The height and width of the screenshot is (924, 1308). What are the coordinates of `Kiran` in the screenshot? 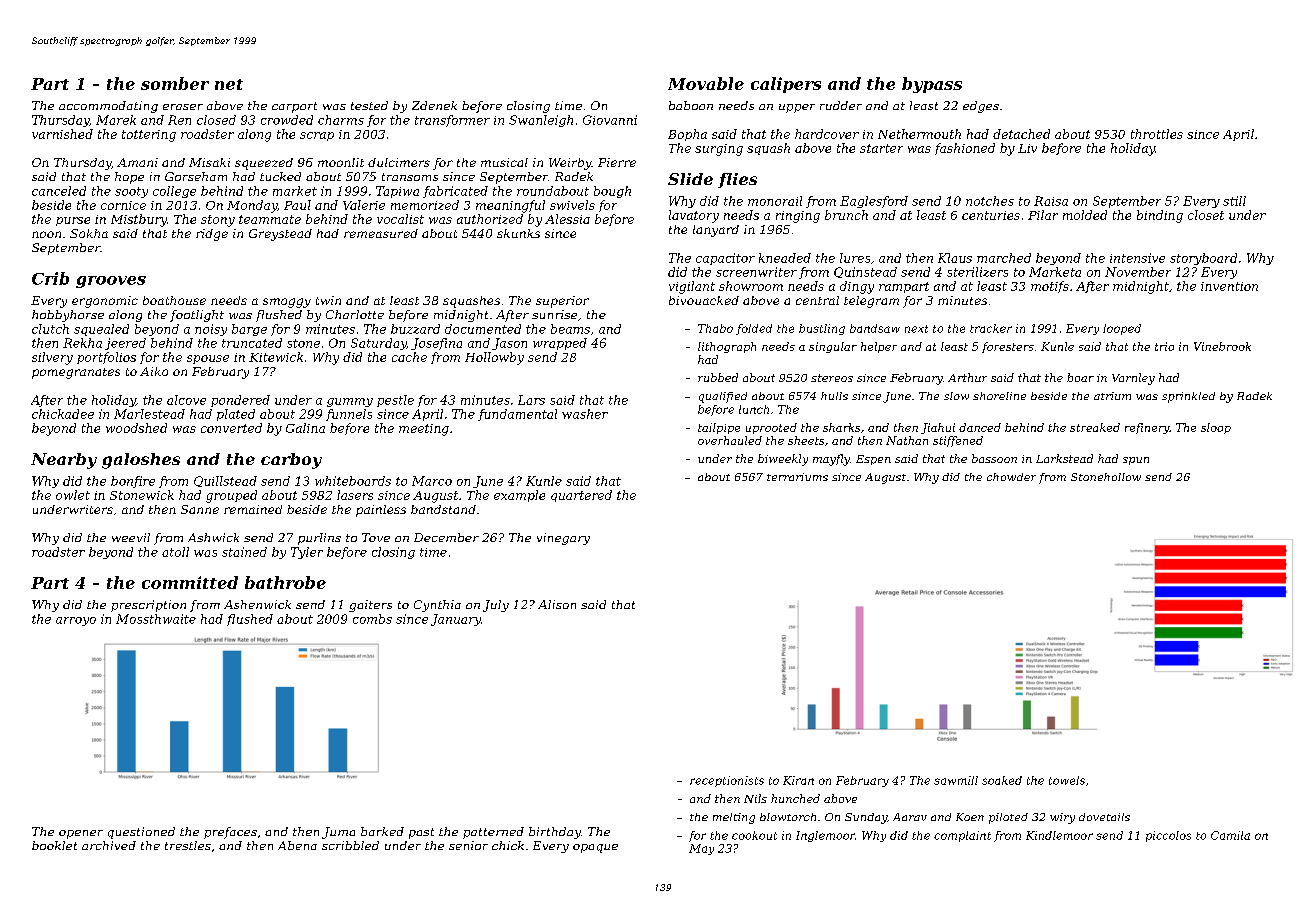 It's located at (798, 780).
